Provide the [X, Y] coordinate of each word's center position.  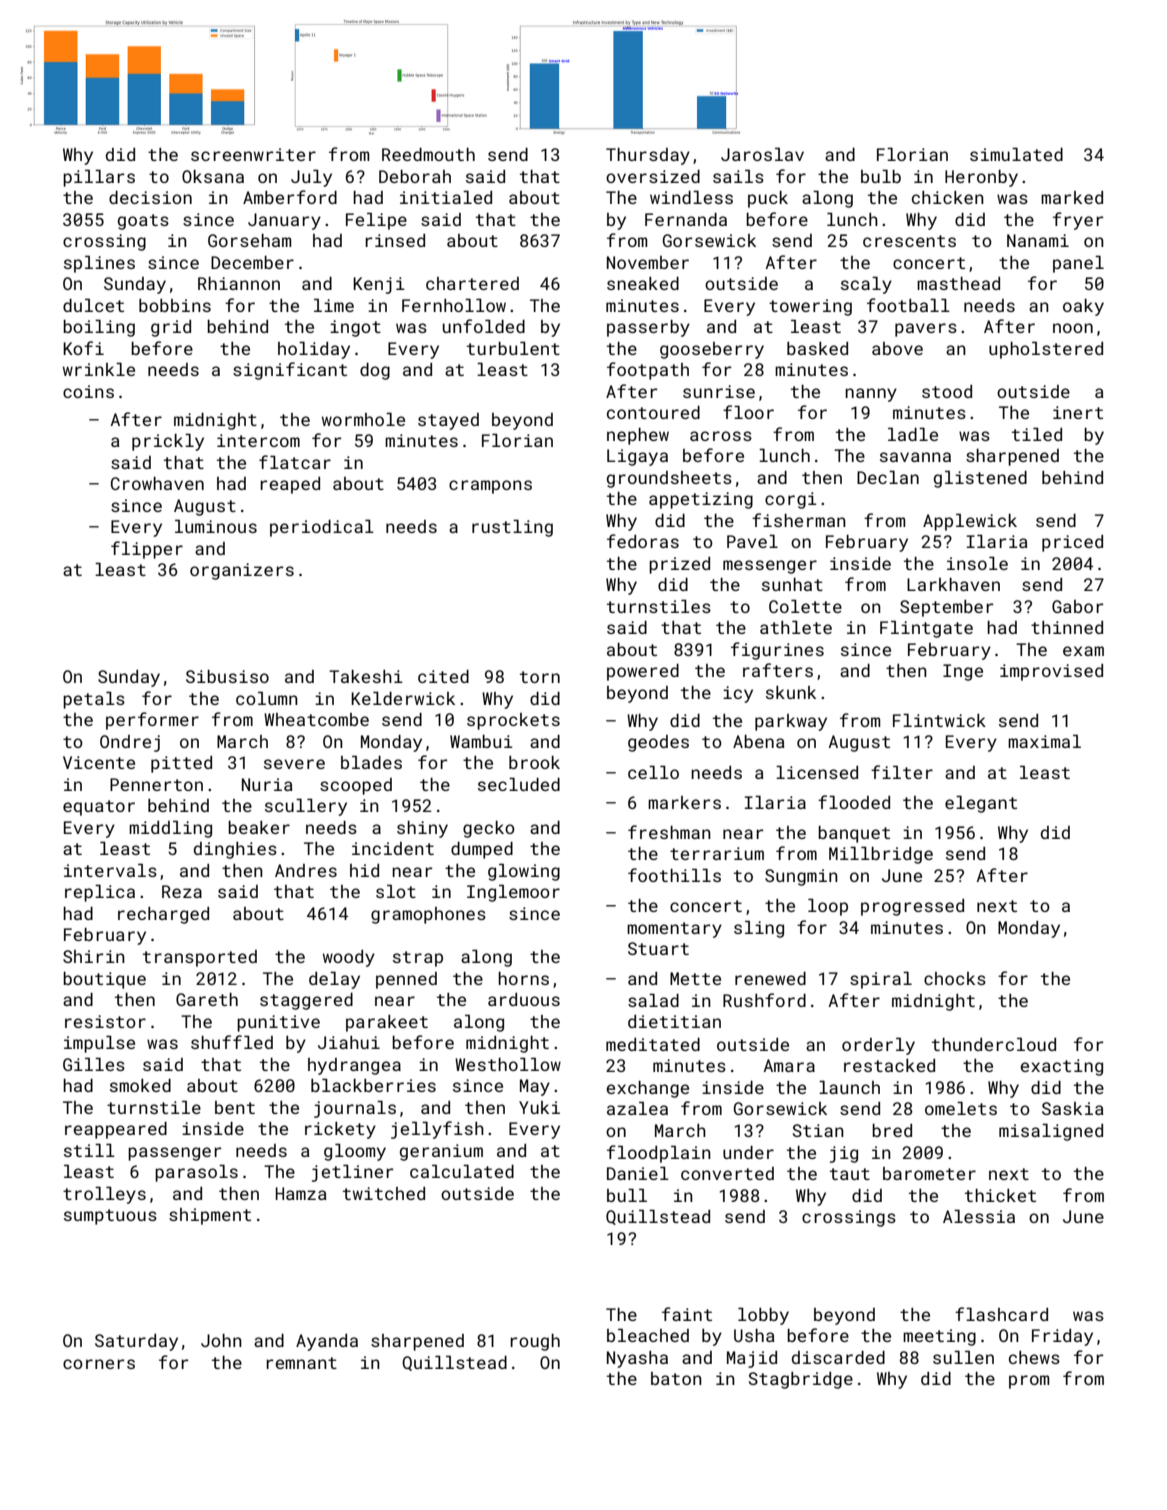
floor [748, 412]
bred [892, 1130]
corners [99, 1364]
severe [294, 764]
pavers [926, 330]
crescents [909, 241]
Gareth [207, 999]
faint [687, 1314]
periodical [322, 528]
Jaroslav [762, 154]
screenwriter [253, 154]
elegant [981, 804]
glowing [524, 872]
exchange [647, 1089]
